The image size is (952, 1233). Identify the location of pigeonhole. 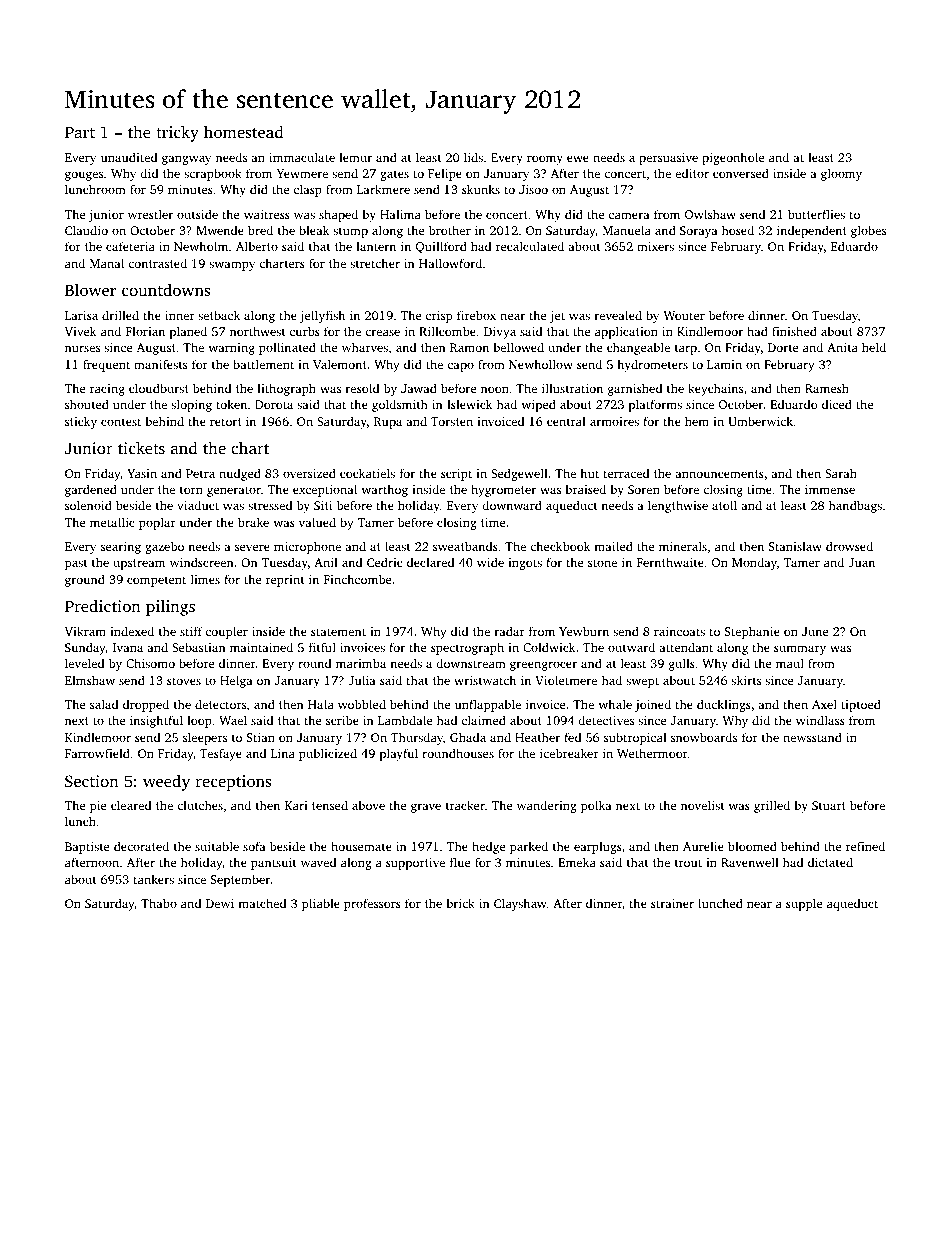
(733, 158).
